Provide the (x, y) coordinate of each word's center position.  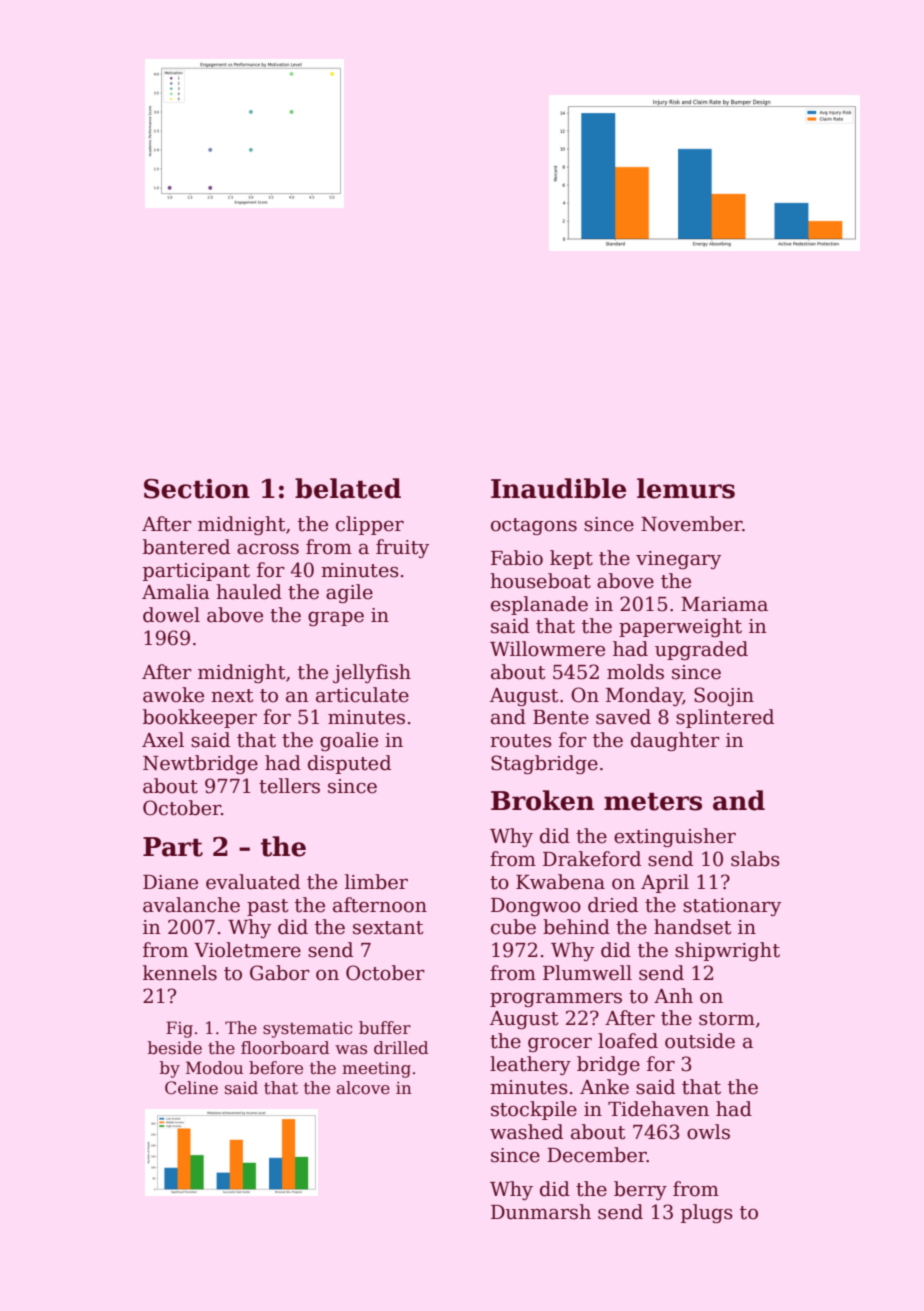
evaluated (253, 882)
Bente (561, 717)
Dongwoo (536, 907)
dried (613, 905)
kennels (180, 973)
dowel (171, 615)
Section (197, 489)
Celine (191, 1088)
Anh (673, 995)
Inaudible (558, 488)
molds (635, 672)
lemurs (686, 488)
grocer (560, 1045)
